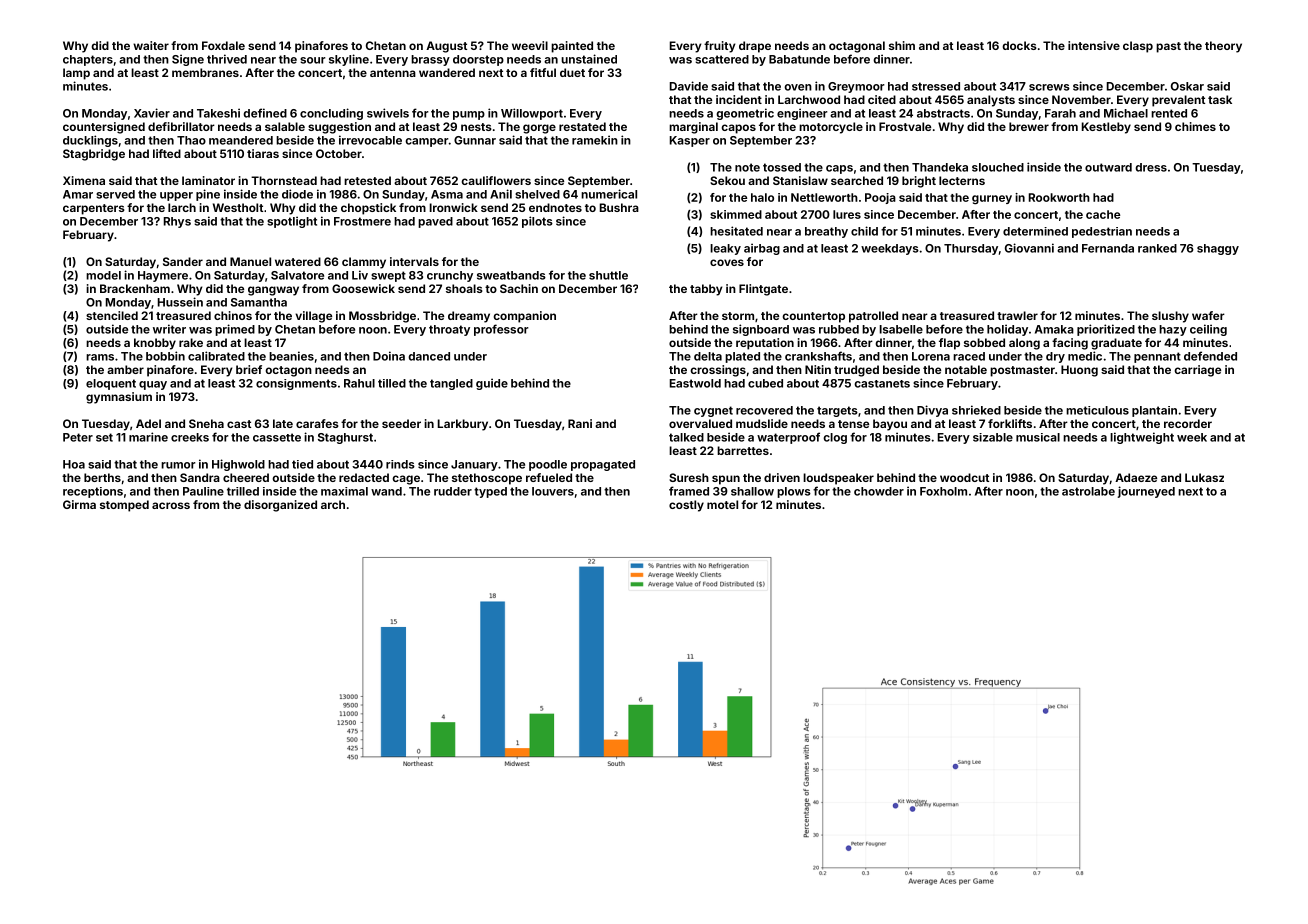 This screenshot has width=1308, height=924. Describe the element at coordinates (1029, 248) in the screenshot. I see `Giovanni` at that location.
